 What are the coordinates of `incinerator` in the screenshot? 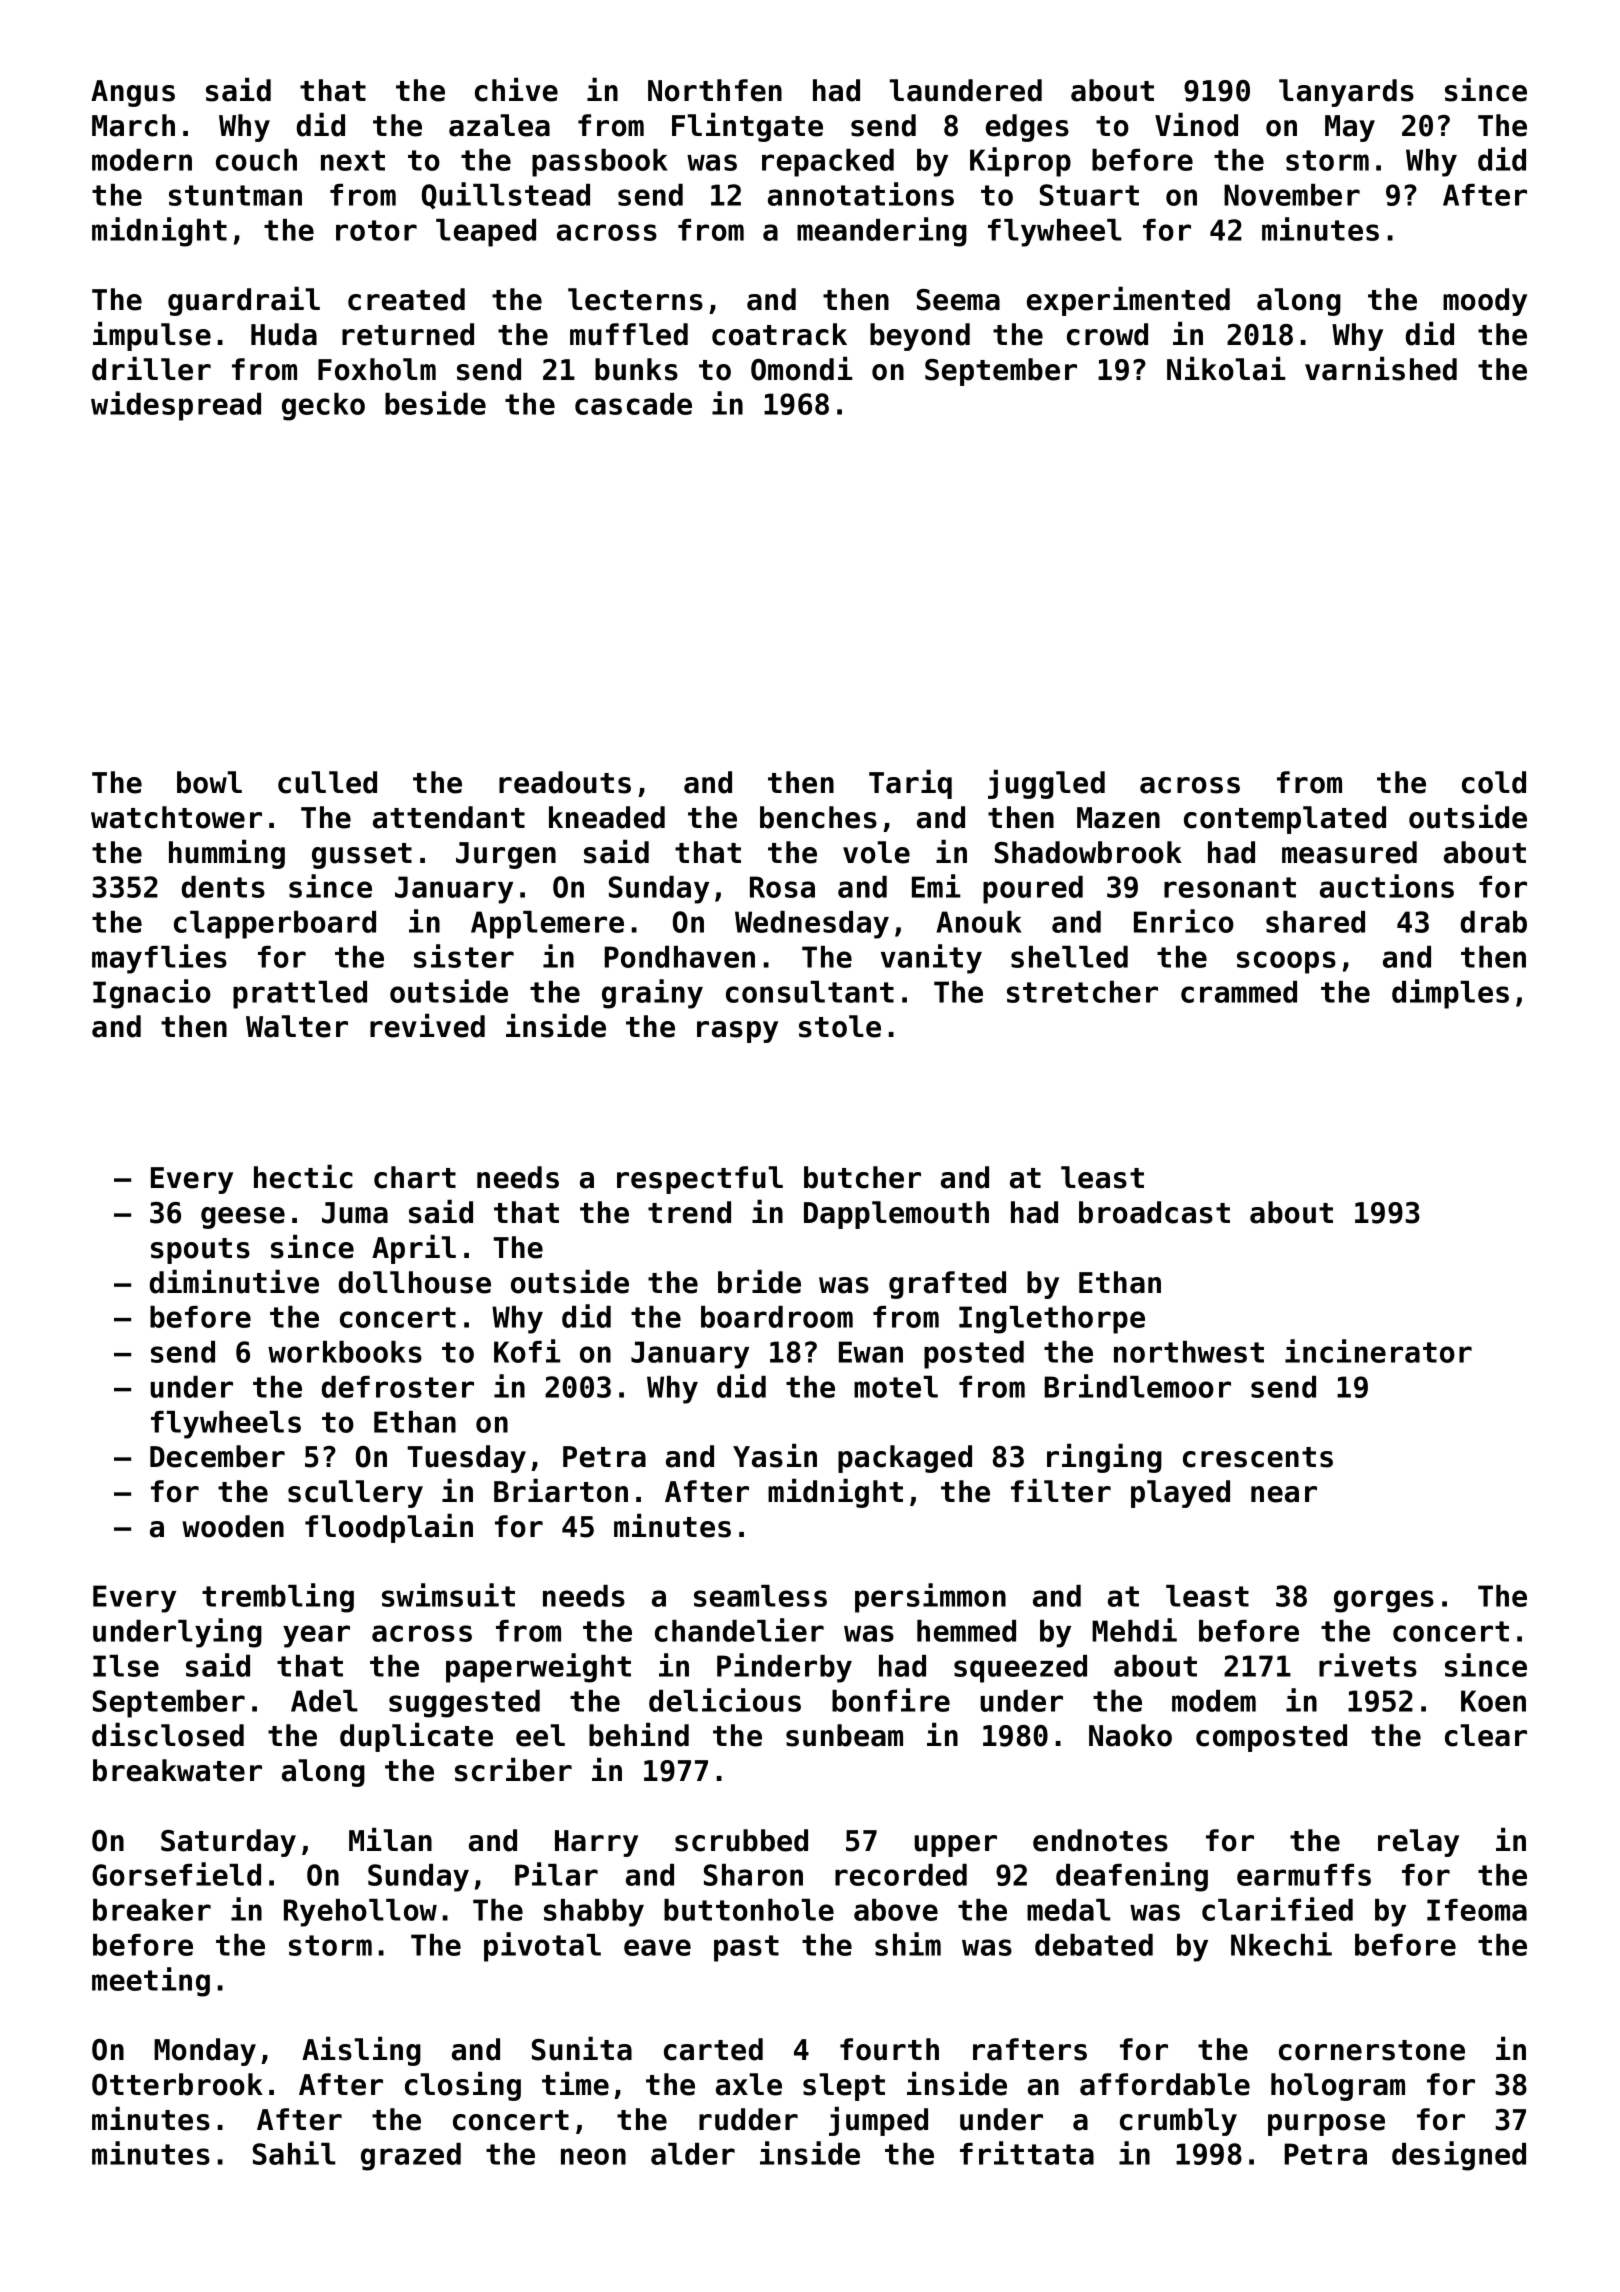 It's located at (1378, 1351).
